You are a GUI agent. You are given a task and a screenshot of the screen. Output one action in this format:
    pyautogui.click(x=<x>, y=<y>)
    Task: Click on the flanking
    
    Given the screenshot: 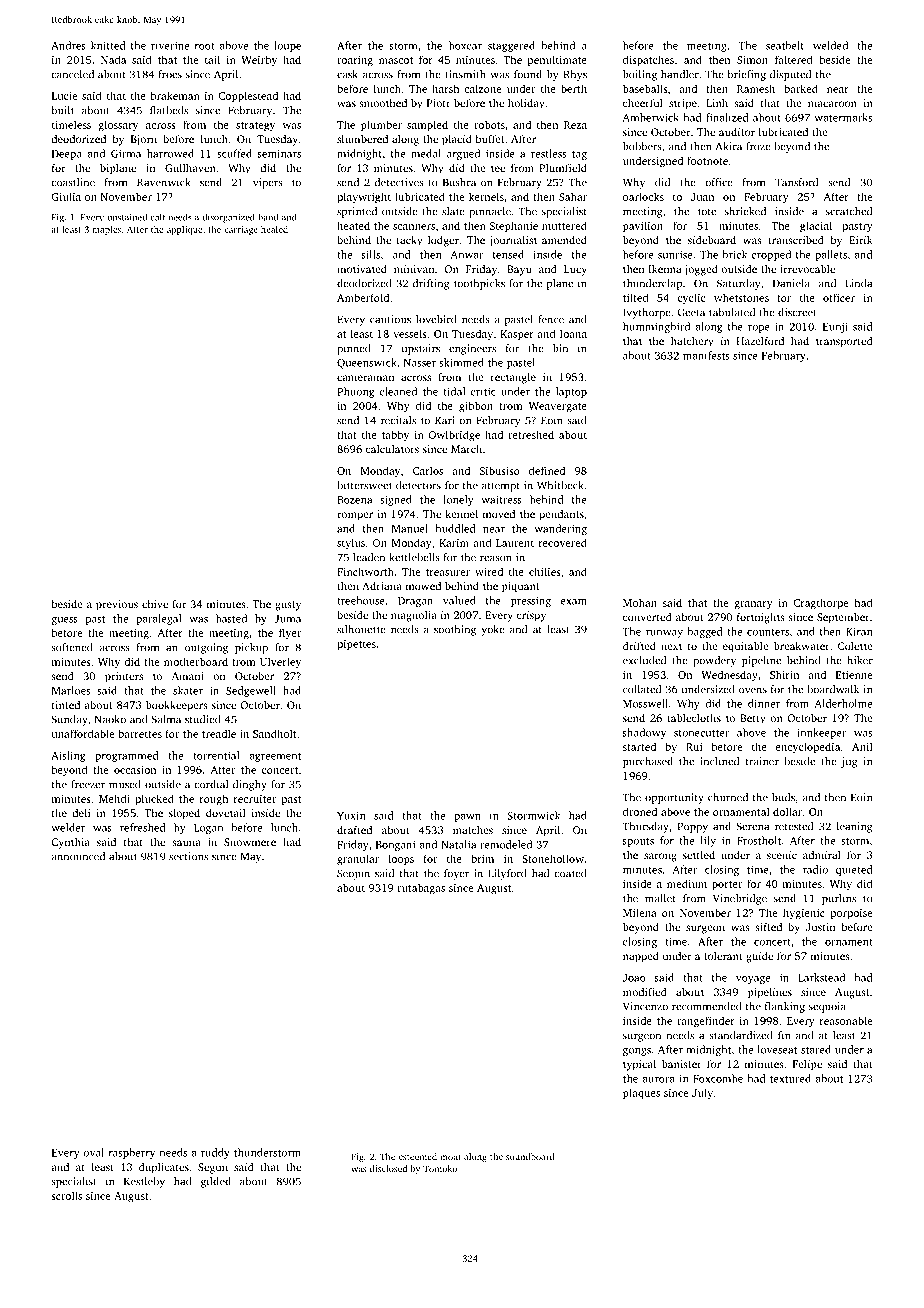 What is the action you would take?
    pyautogui.click(x=785, y=1007)
